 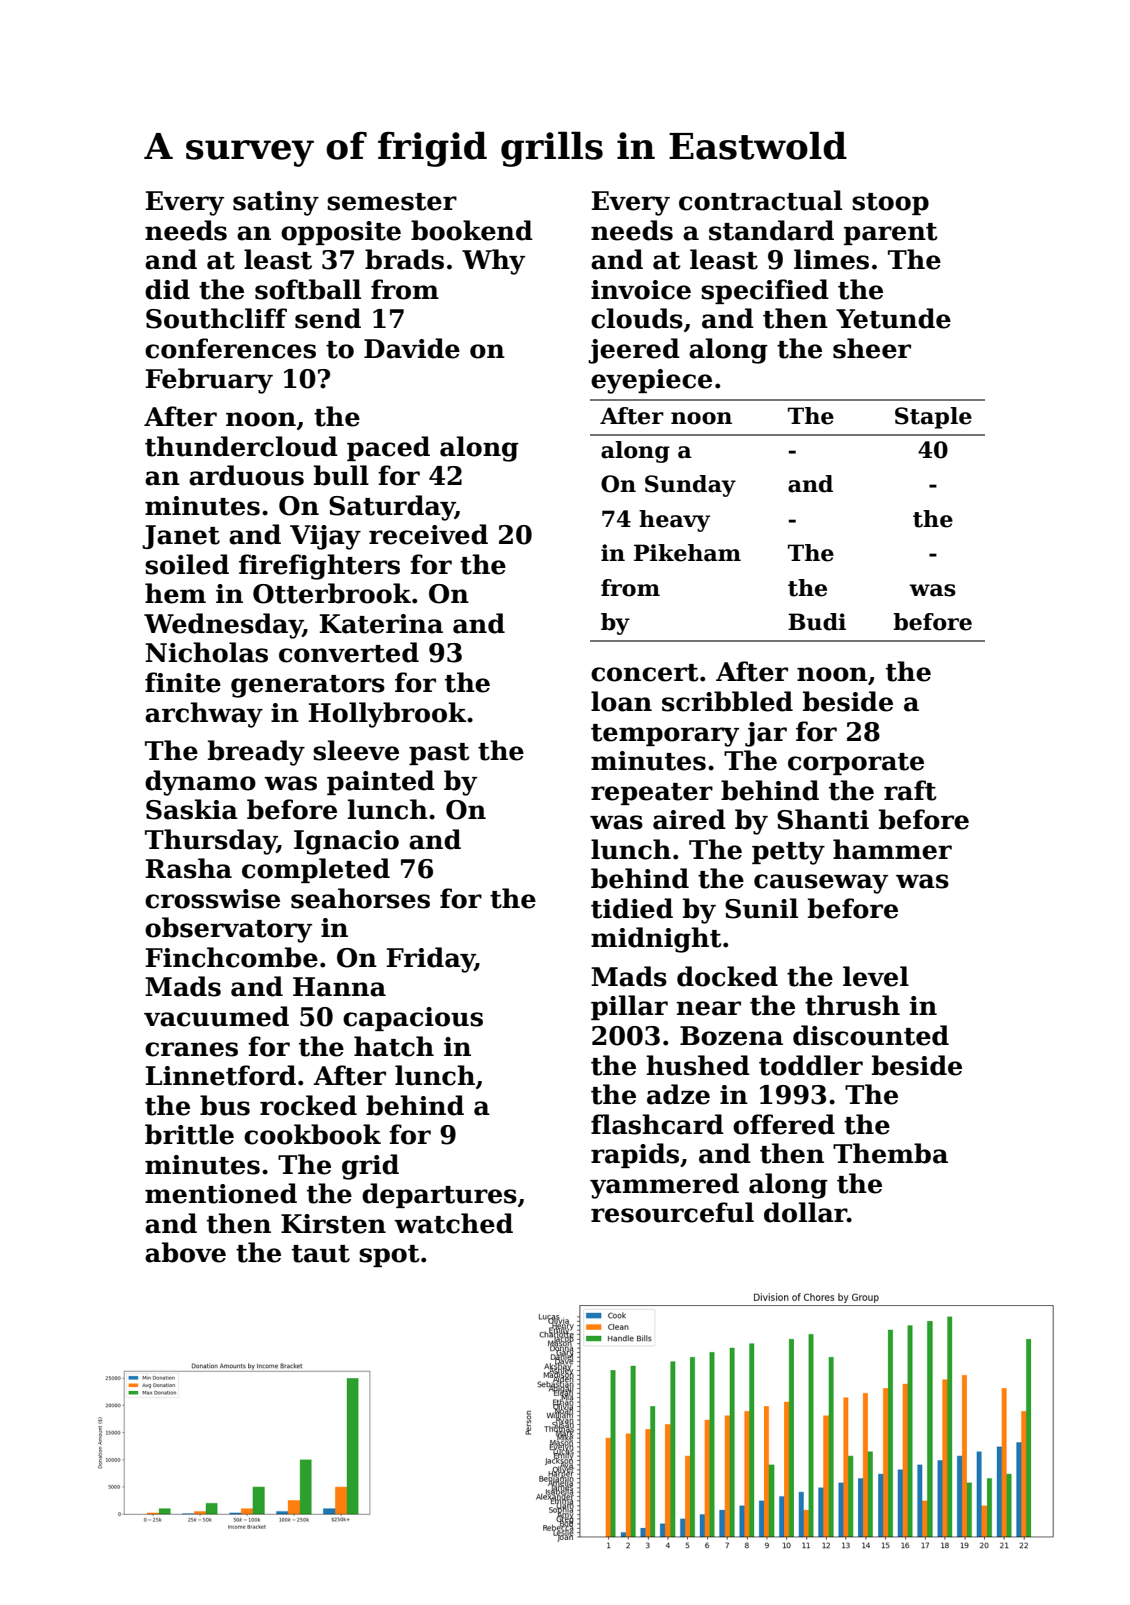 What do you see at coordinates (674, 521) in the screenshot?
I see `heavy` at bounding box center [674, 521].
